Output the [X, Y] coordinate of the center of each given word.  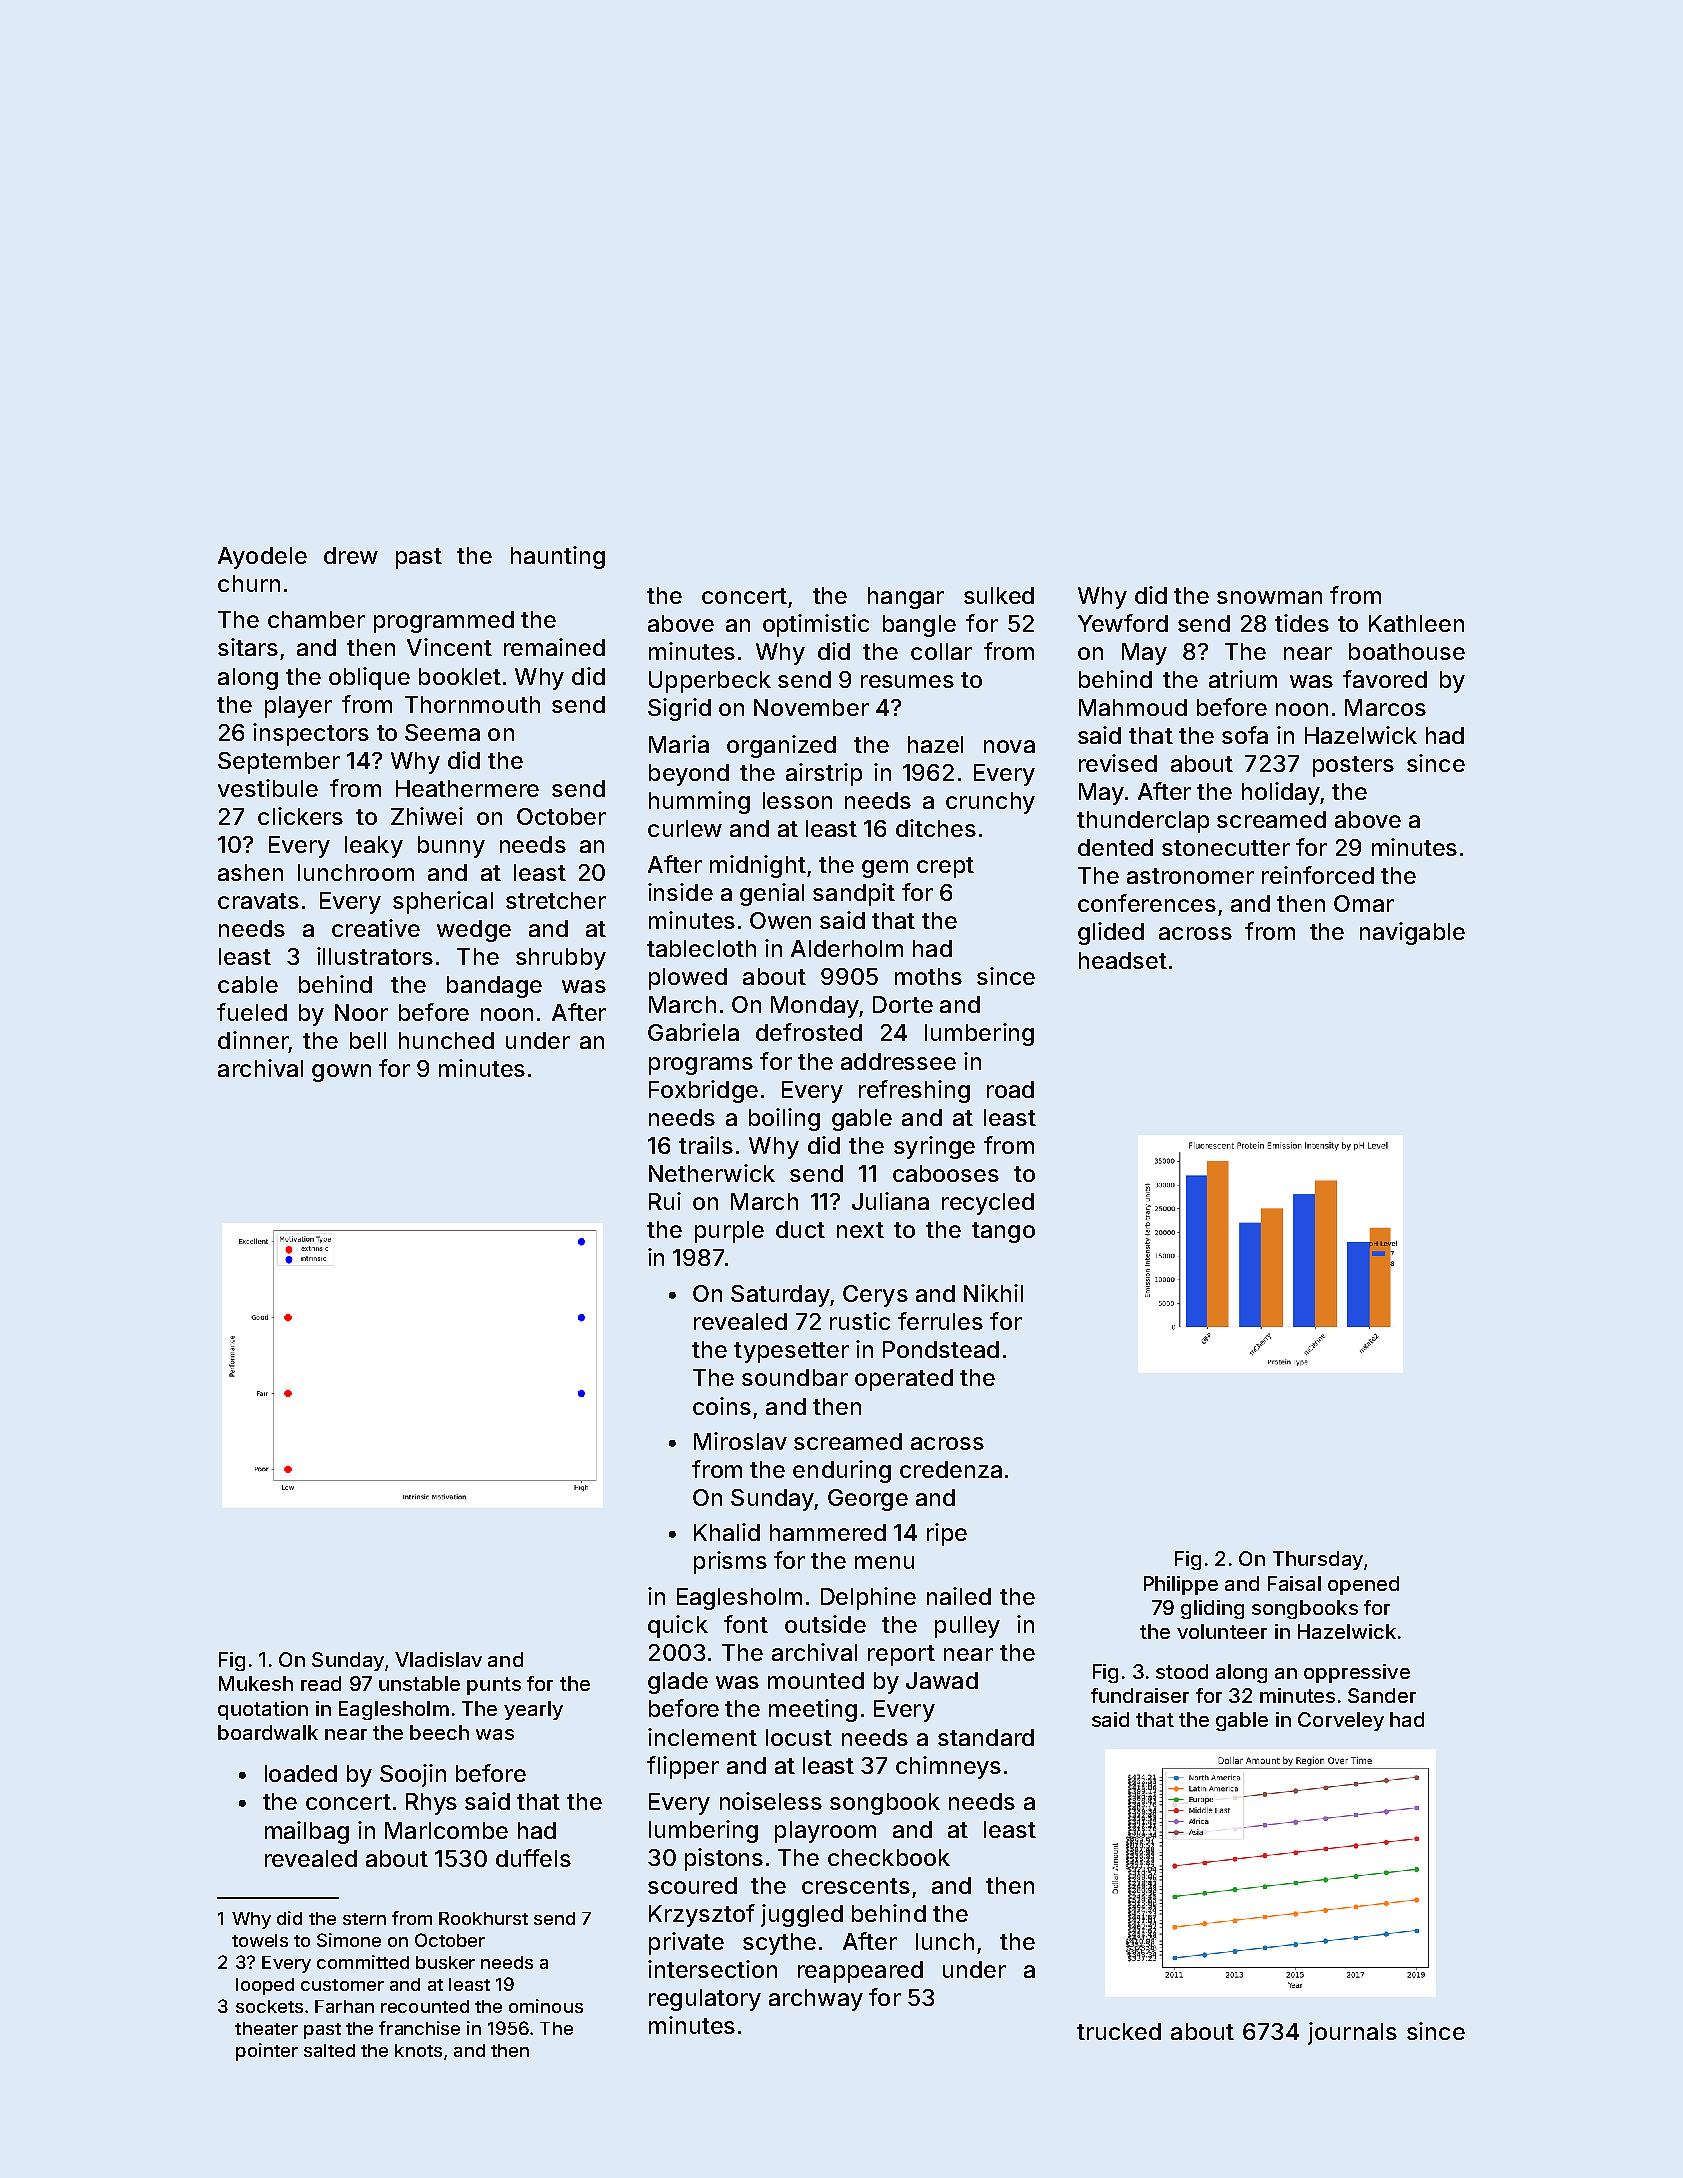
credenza [951, 1469]
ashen [250, 872]
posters [1353, 766]
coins [722, 1406]
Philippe [1181, 1585]
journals [1352, 2033]
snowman [1269, 597]
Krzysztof [702, 1915]
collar [941, 651]
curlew [685, 828]
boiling [784, 1119]
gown [341, 1073]
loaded [301, 1773]
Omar [1364, 903]
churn [249, 583]
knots [418, 2050]
